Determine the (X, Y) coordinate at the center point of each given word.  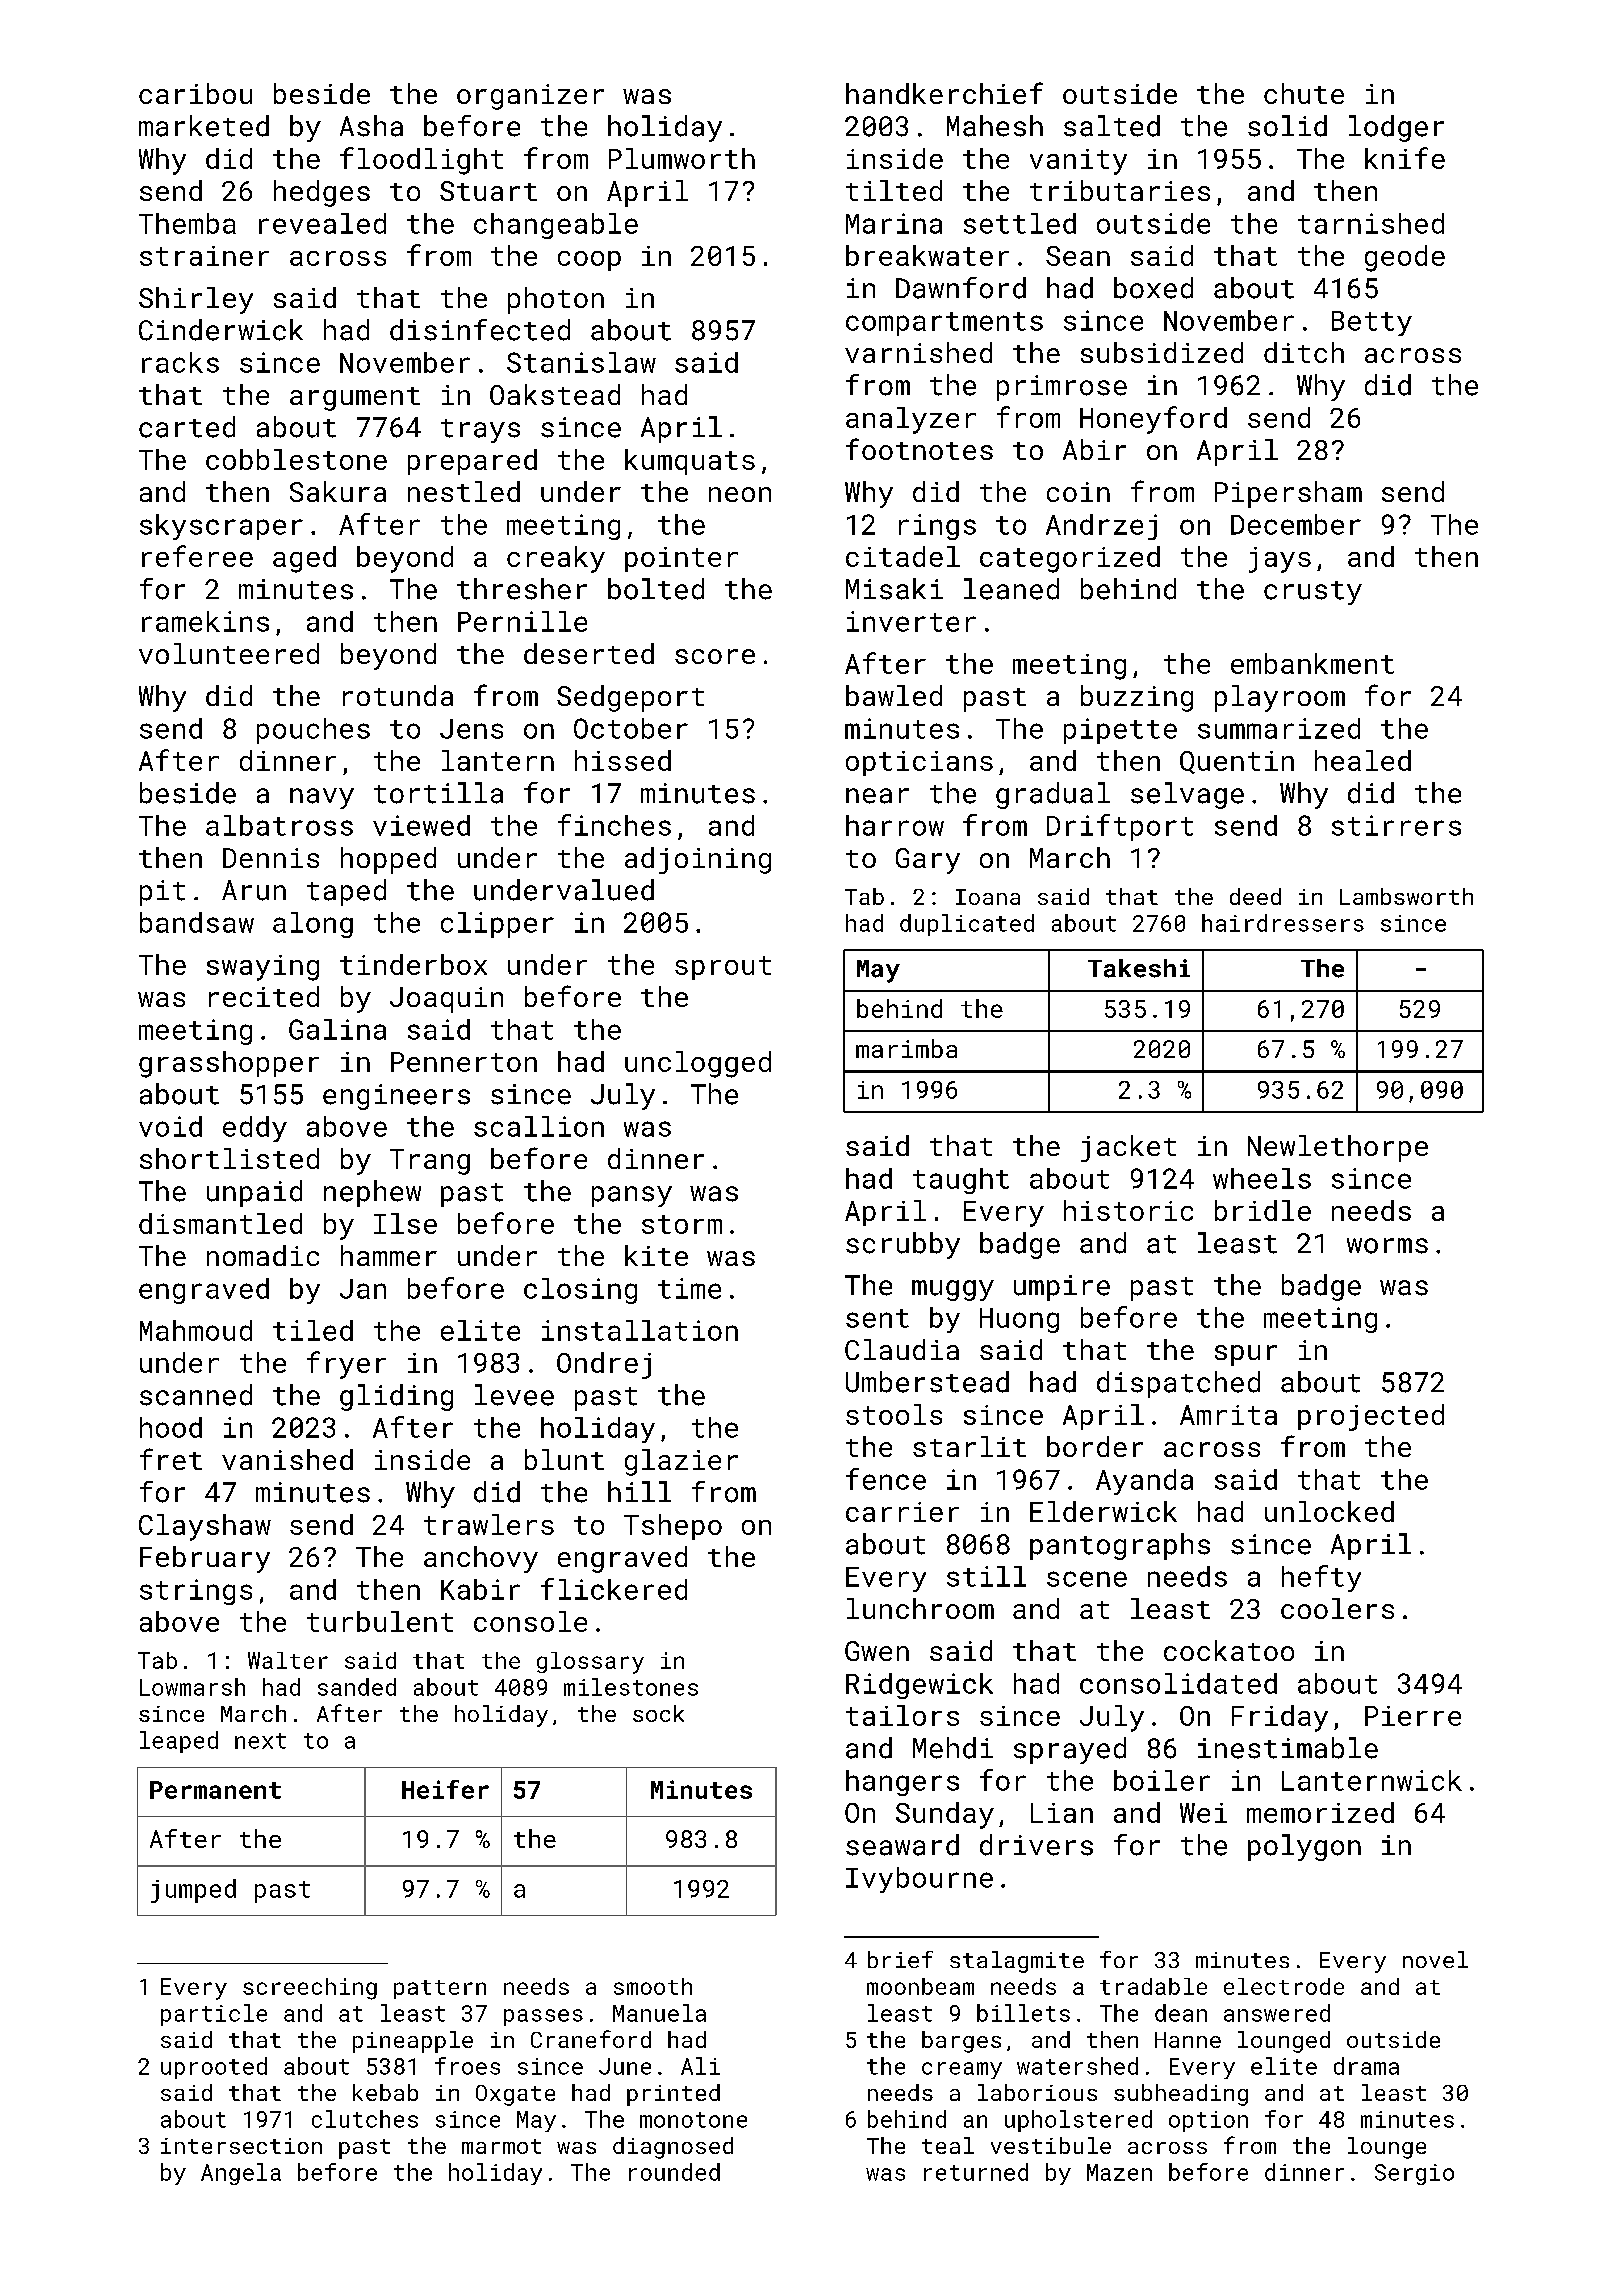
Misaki (894, 589)
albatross (279, 825)
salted (1112, 126)
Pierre (1413, 1716)
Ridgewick (919, 1686)
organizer (530, 97)
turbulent (380, 1621)
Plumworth (682, 158)
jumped (193, 1891)
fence (886, 1479)
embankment (1312, 663)
